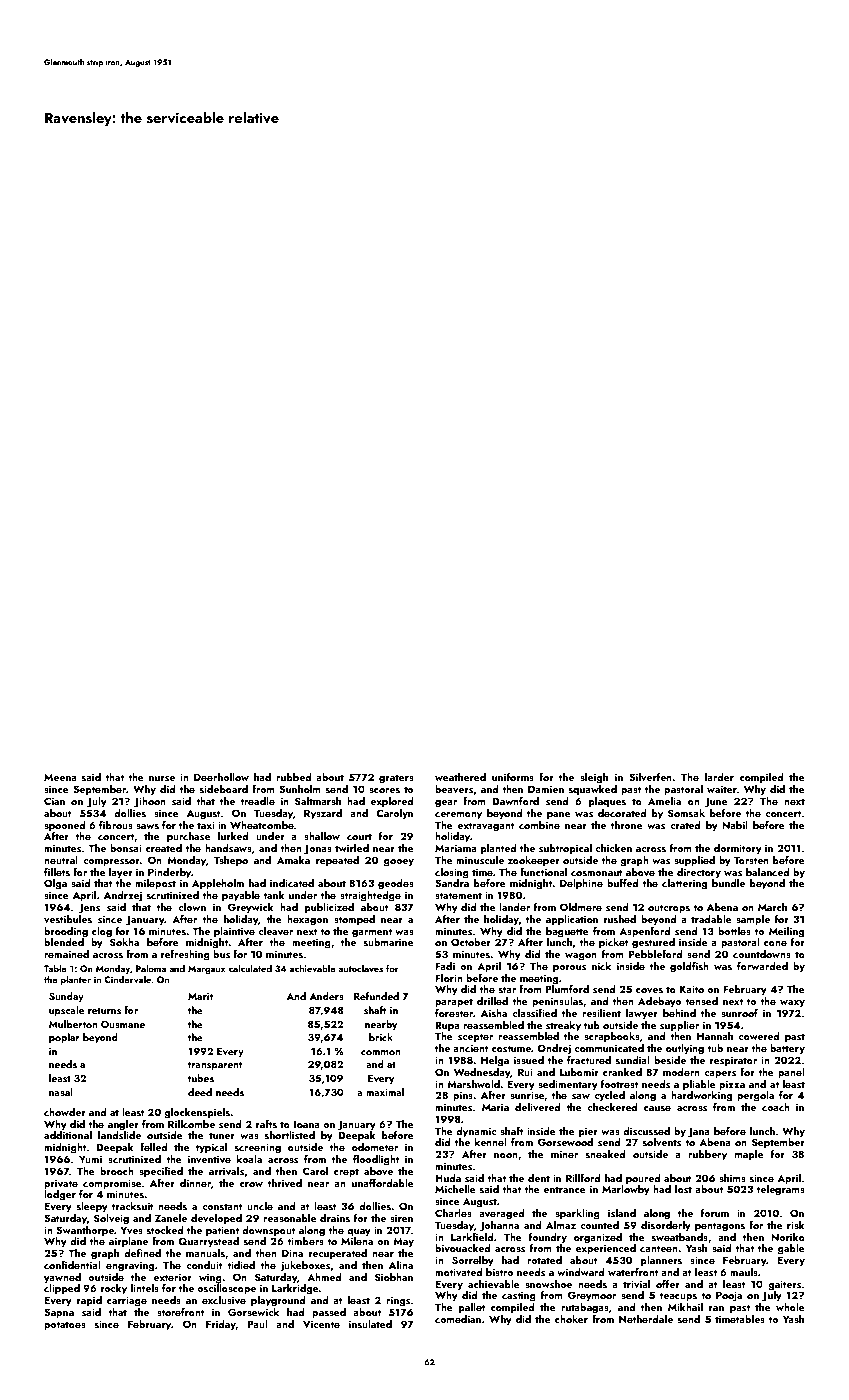 The image size is (849, 1400). Describe the element at coordinates (715, 1212) in the image. I see `forum` at that location.
